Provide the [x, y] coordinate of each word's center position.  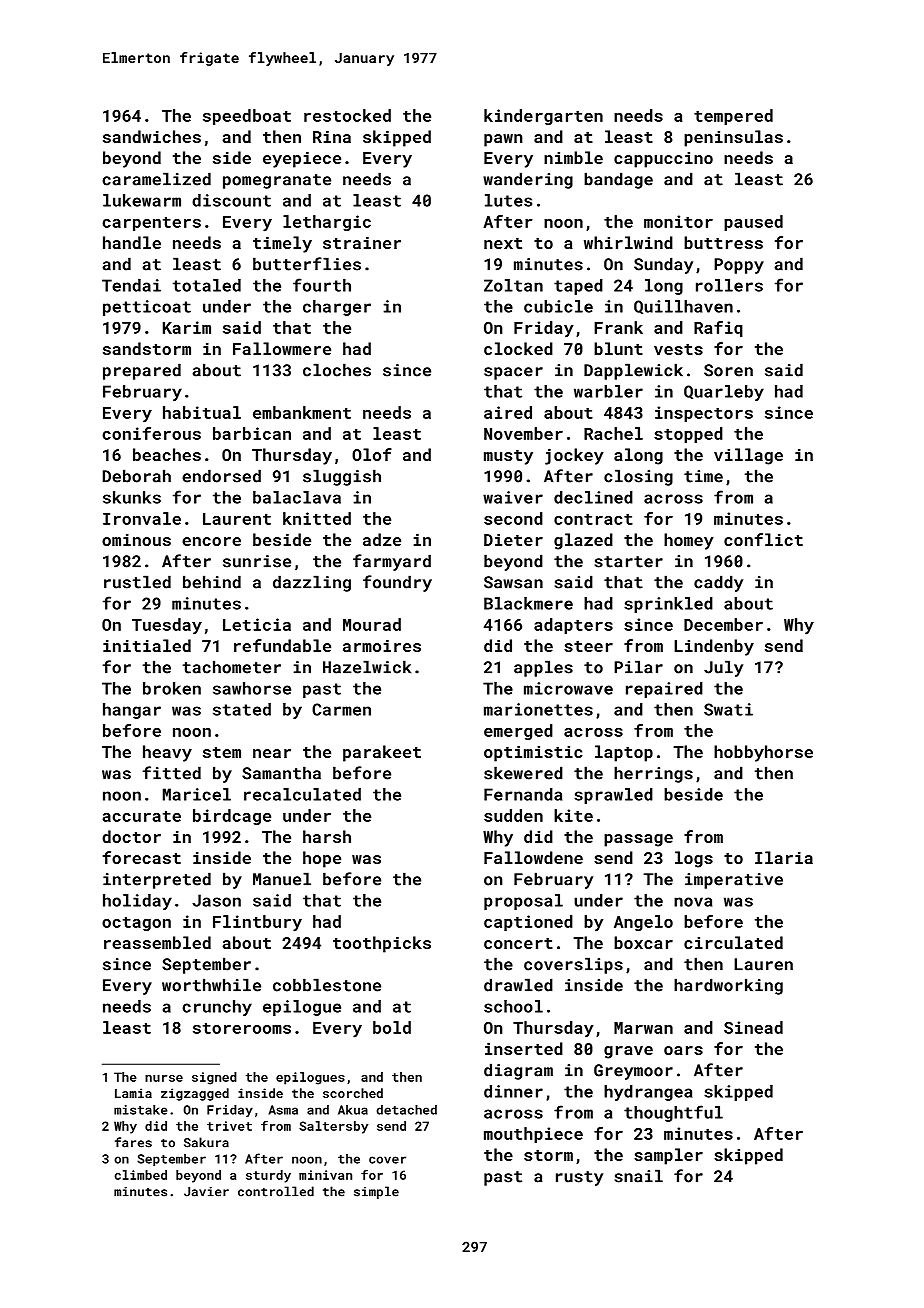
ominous [136, 540]
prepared [142, 371]
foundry [397, 583]
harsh [327, 836]
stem [222, 752]
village [748, 456]
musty [508, 457]
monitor [678, 221]
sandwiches [152, 136]
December [723, 624]
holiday [137, 902]
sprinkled [668, 605]
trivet [229, 1126]
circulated [733, 942]
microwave [568, 688]
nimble [573, 157]
